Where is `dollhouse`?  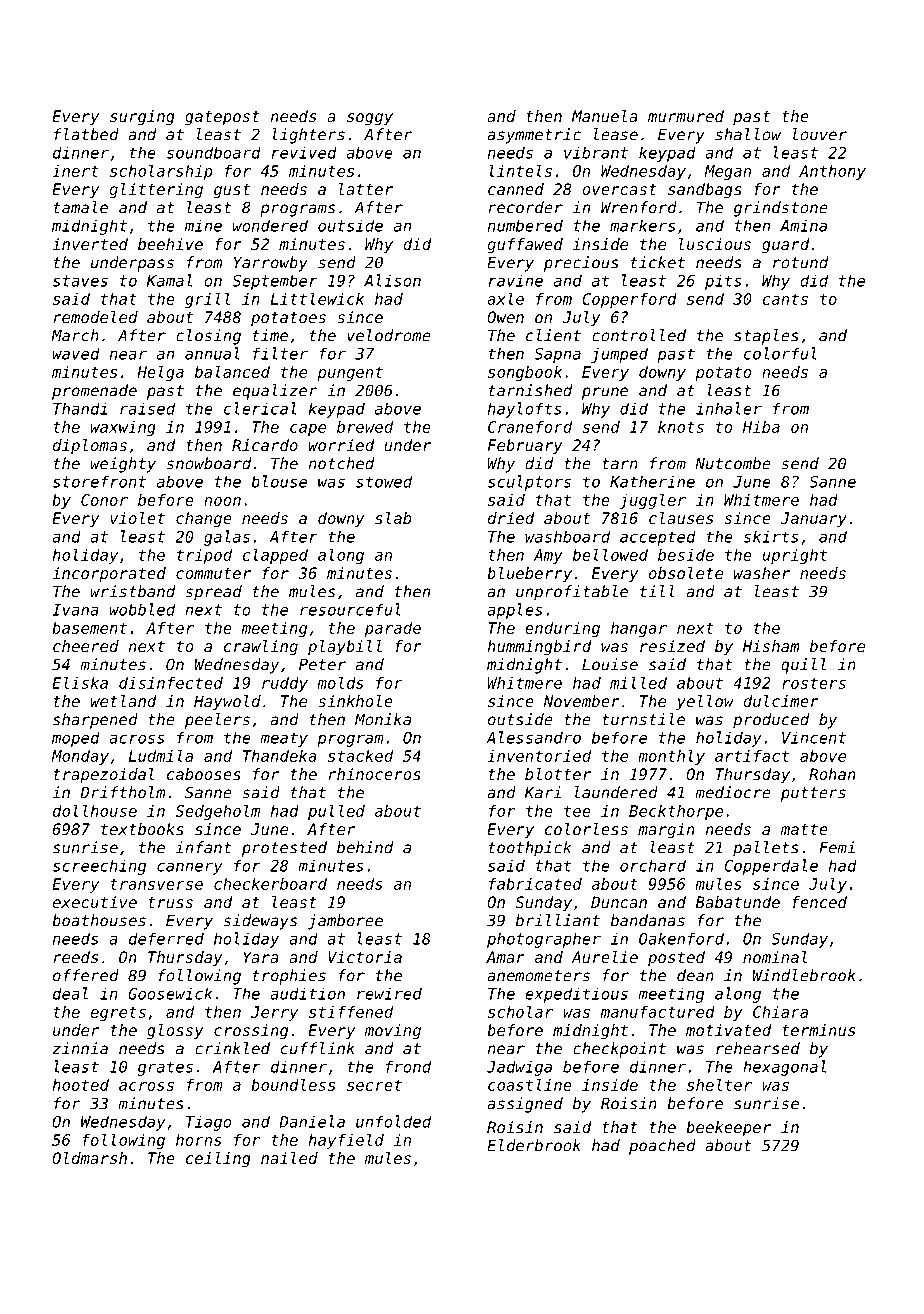
dollhouse is located at coordinates (95, 810).
